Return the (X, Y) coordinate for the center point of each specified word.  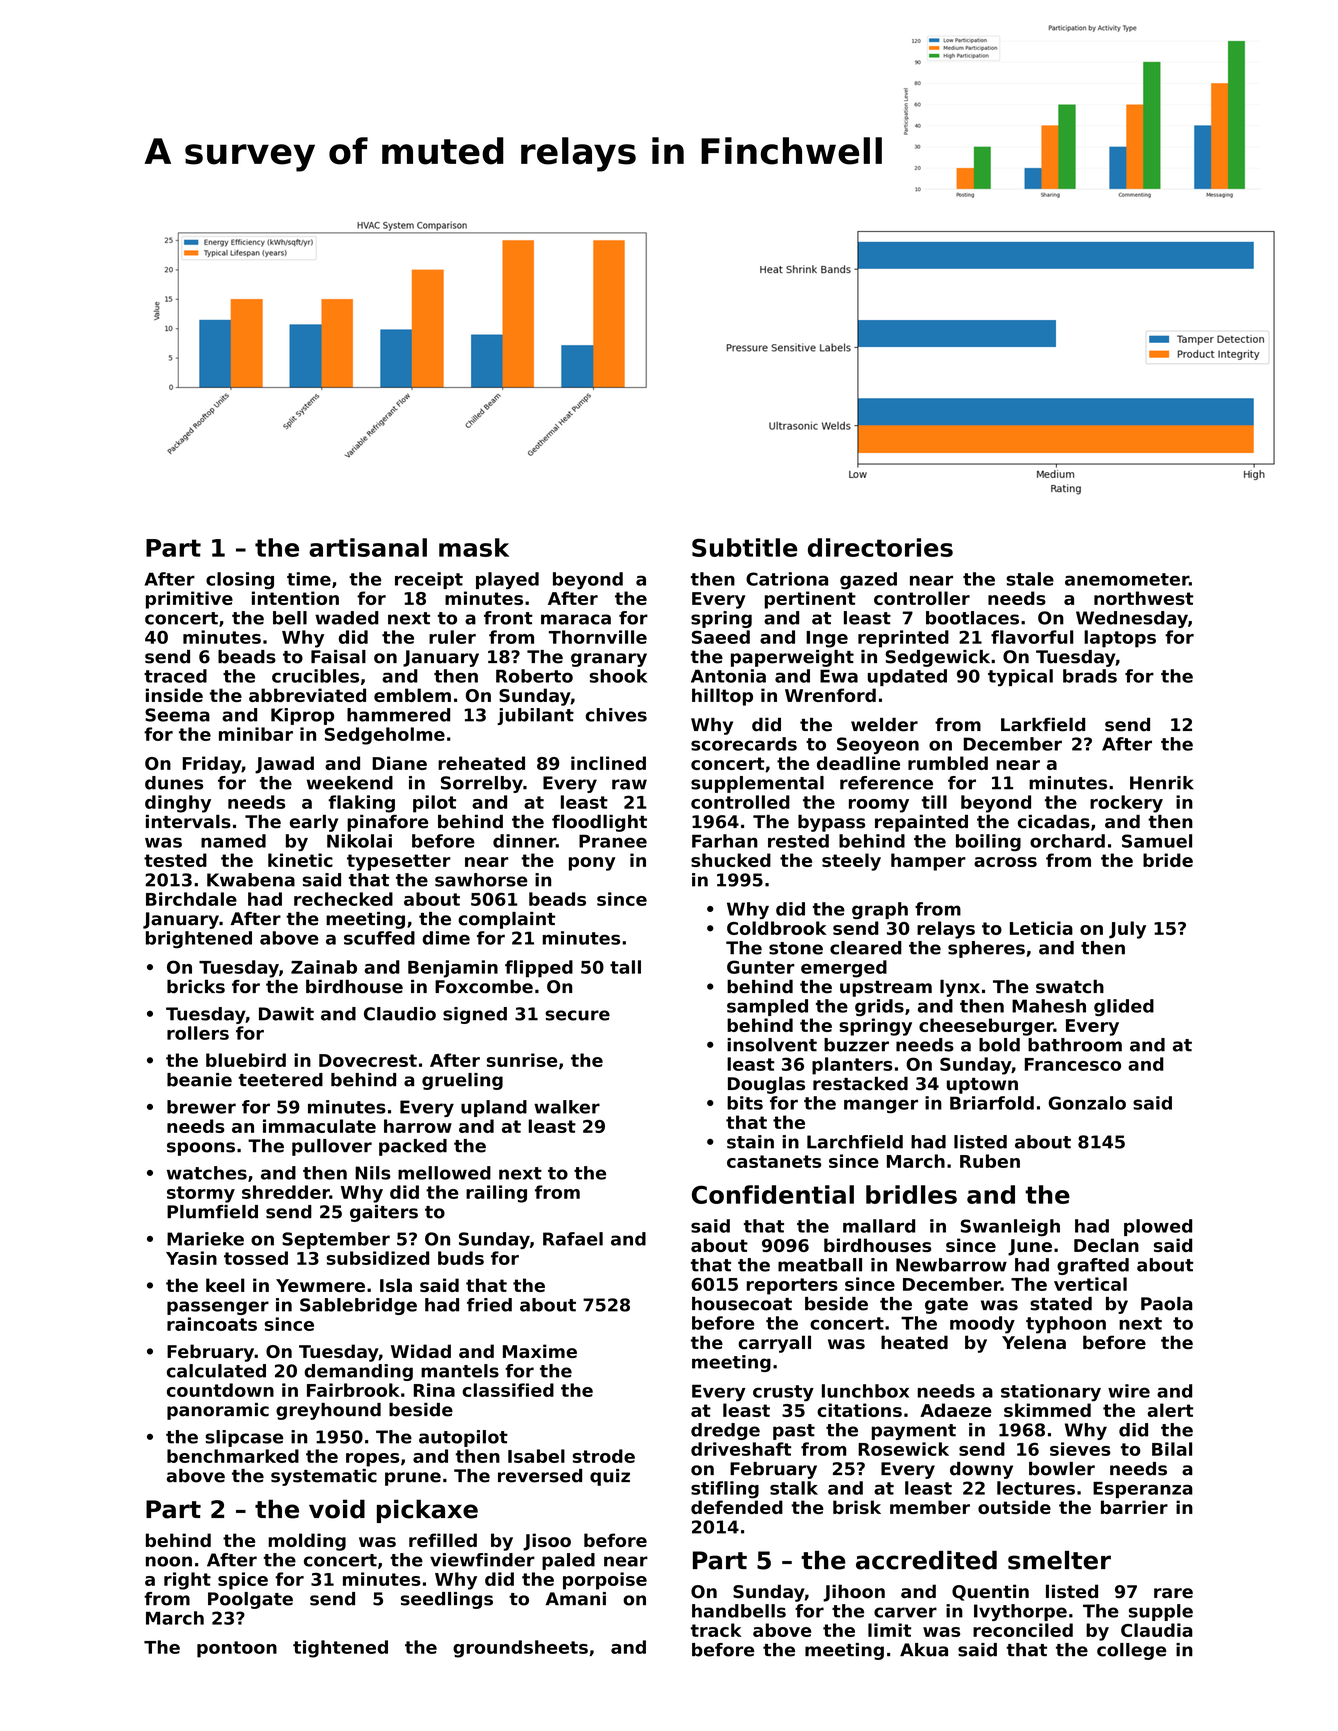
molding (307, 1542)
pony (592, 864)
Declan (1106, 1245)
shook (618, 676)
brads (1090, 676)
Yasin (191, 1258)
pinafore (387, 823)
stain (750, 1142)
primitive (189, 600)
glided (1124, 1007)
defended (737, 1507)
